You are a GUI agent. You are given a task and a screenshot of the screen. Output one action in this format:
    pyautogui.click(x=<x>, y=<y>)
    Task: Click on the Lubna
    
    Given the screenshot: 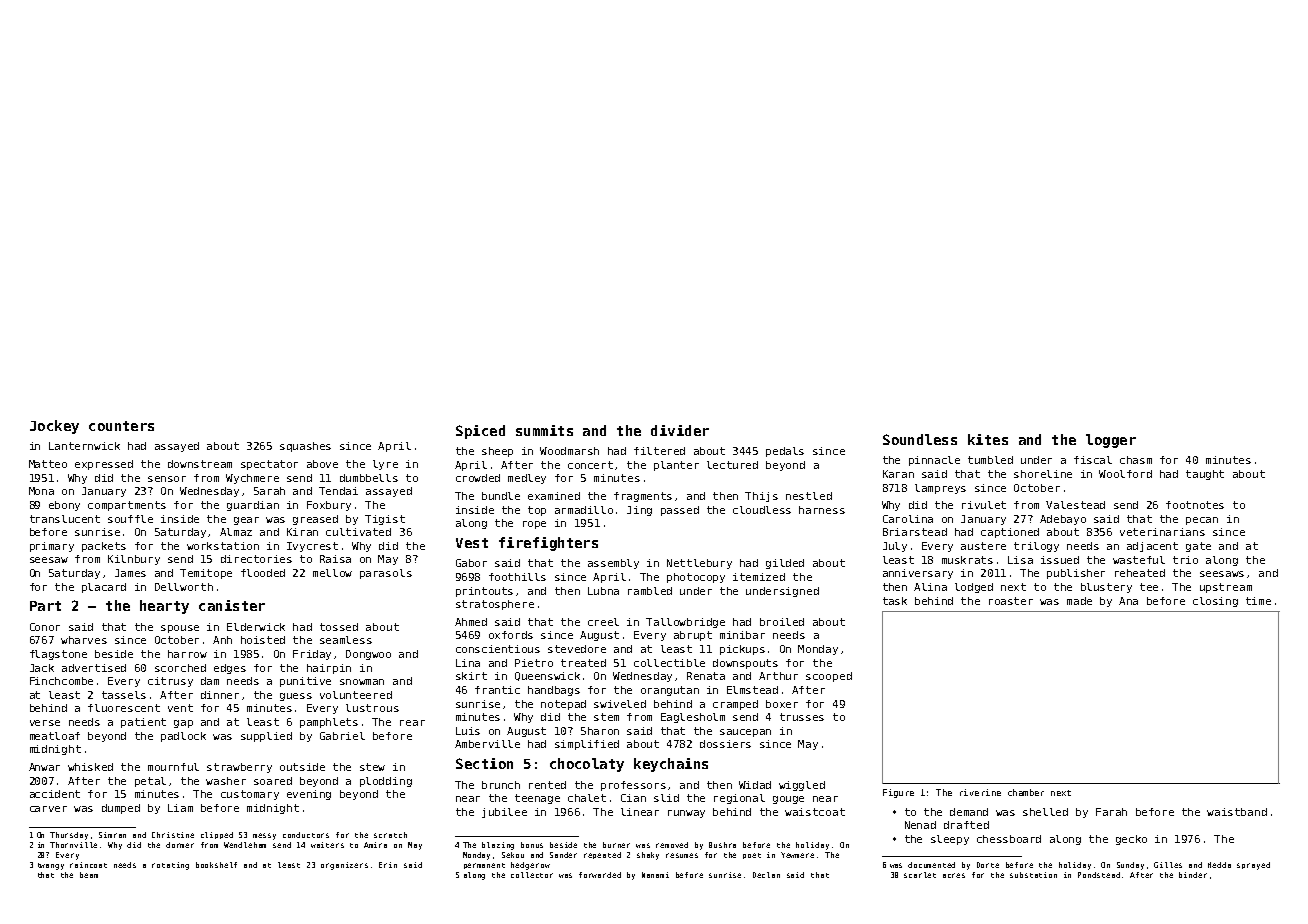 What is the action you would take?
    pyautogui.click(x=603, y=591)
